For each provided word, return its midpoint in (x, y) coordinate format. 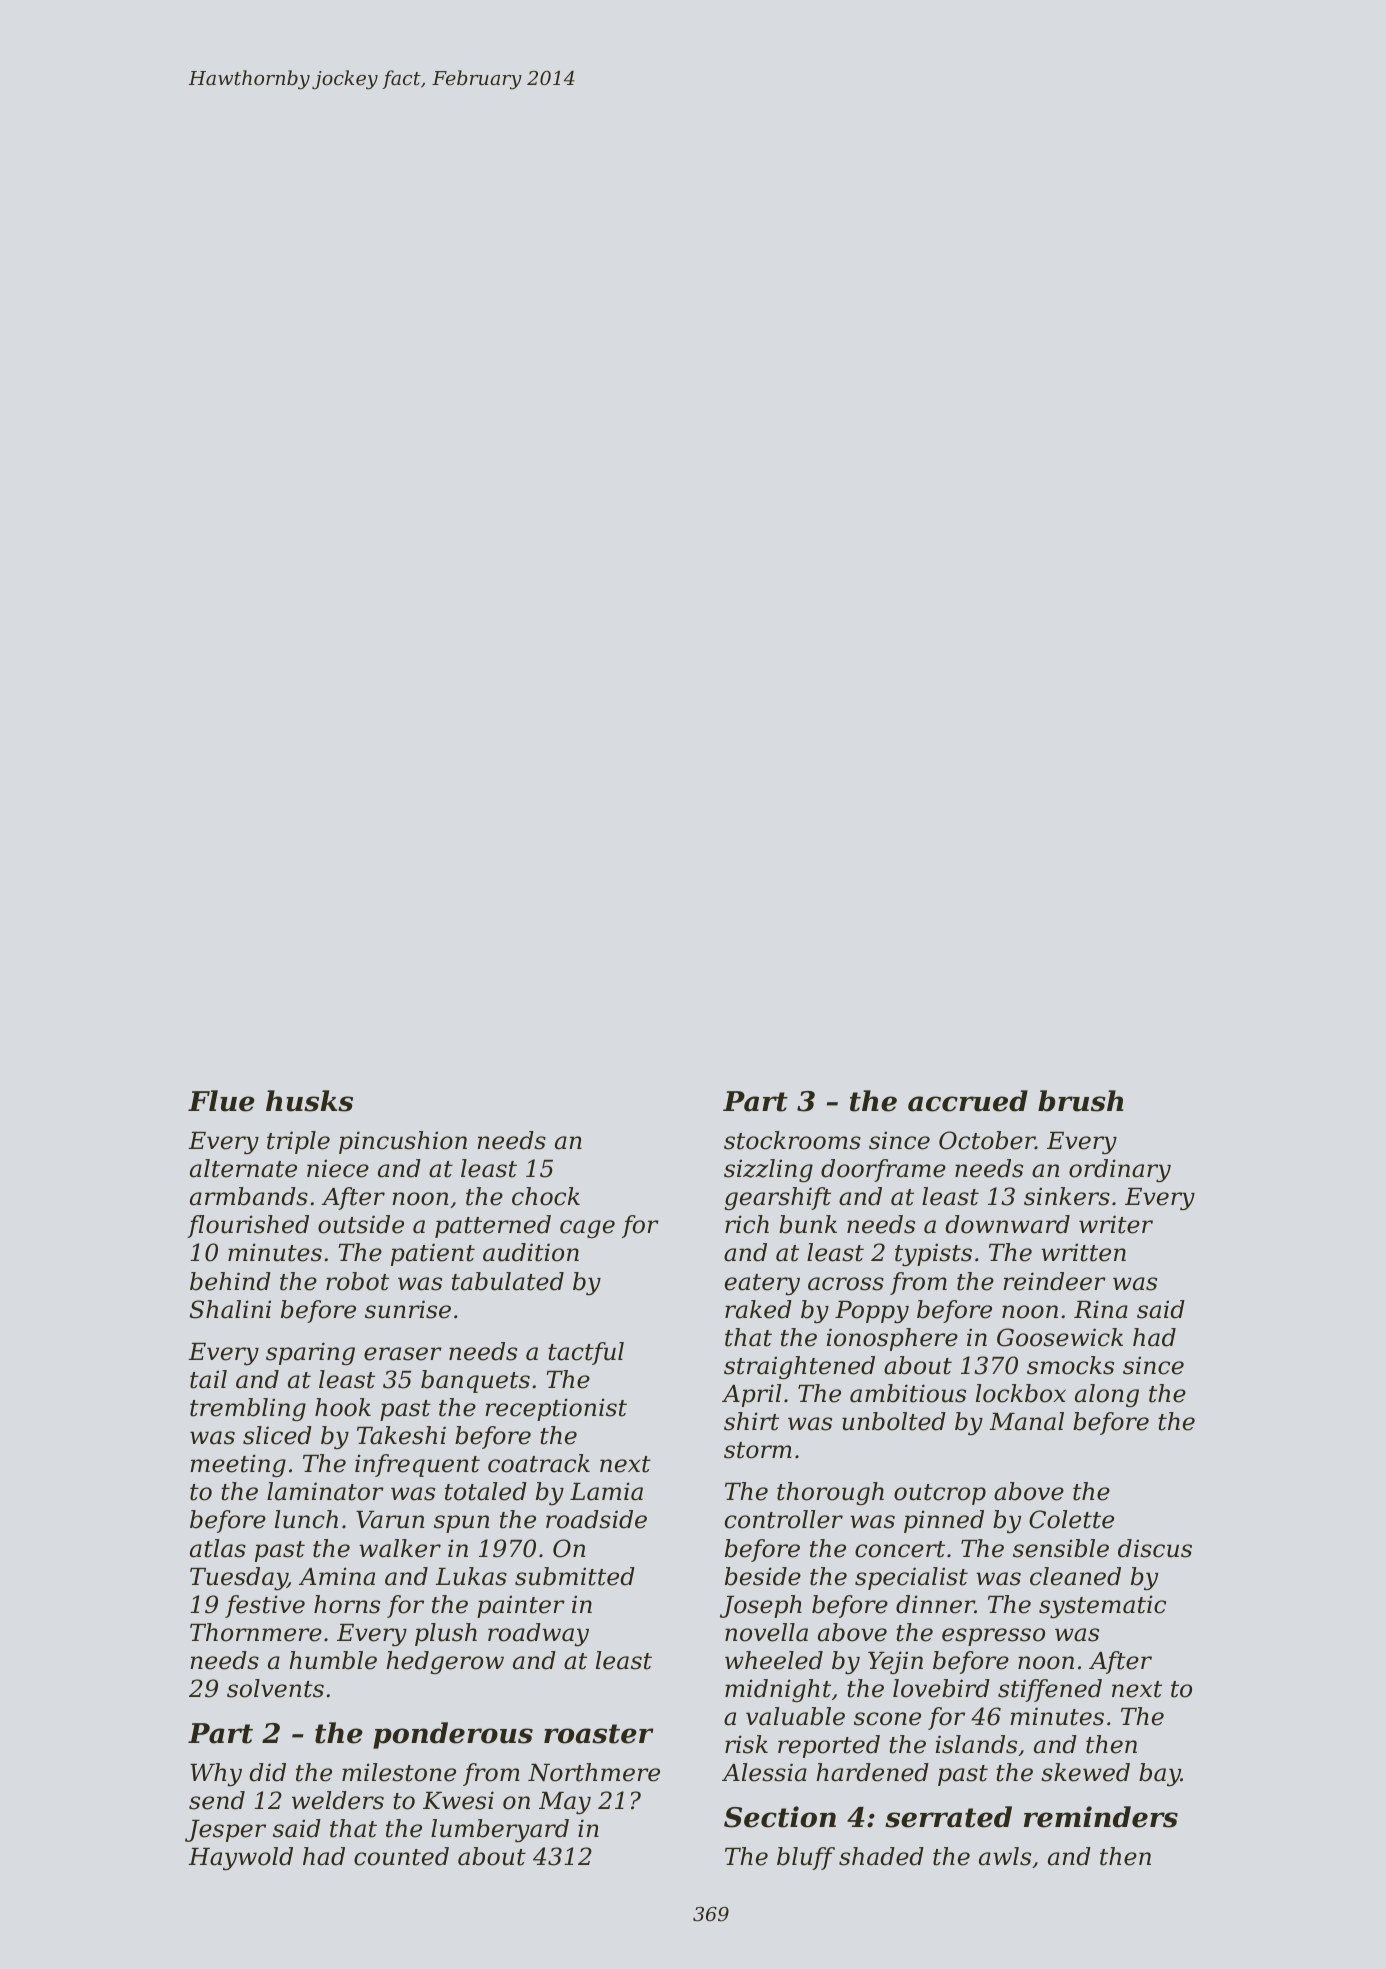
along (1107, 1395)
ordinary (1120, 1170)
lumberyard (500, 1830)
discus (1155, 1548)
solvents (275, 1688)
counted (401, 1856)
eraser (403, 1354)
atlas (218, 1548)
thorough (830, 1493)
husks (309, 1101)
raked (758, 1309)
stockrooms (792, 1140)
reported (829, 1746)
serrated (948, 1817)
